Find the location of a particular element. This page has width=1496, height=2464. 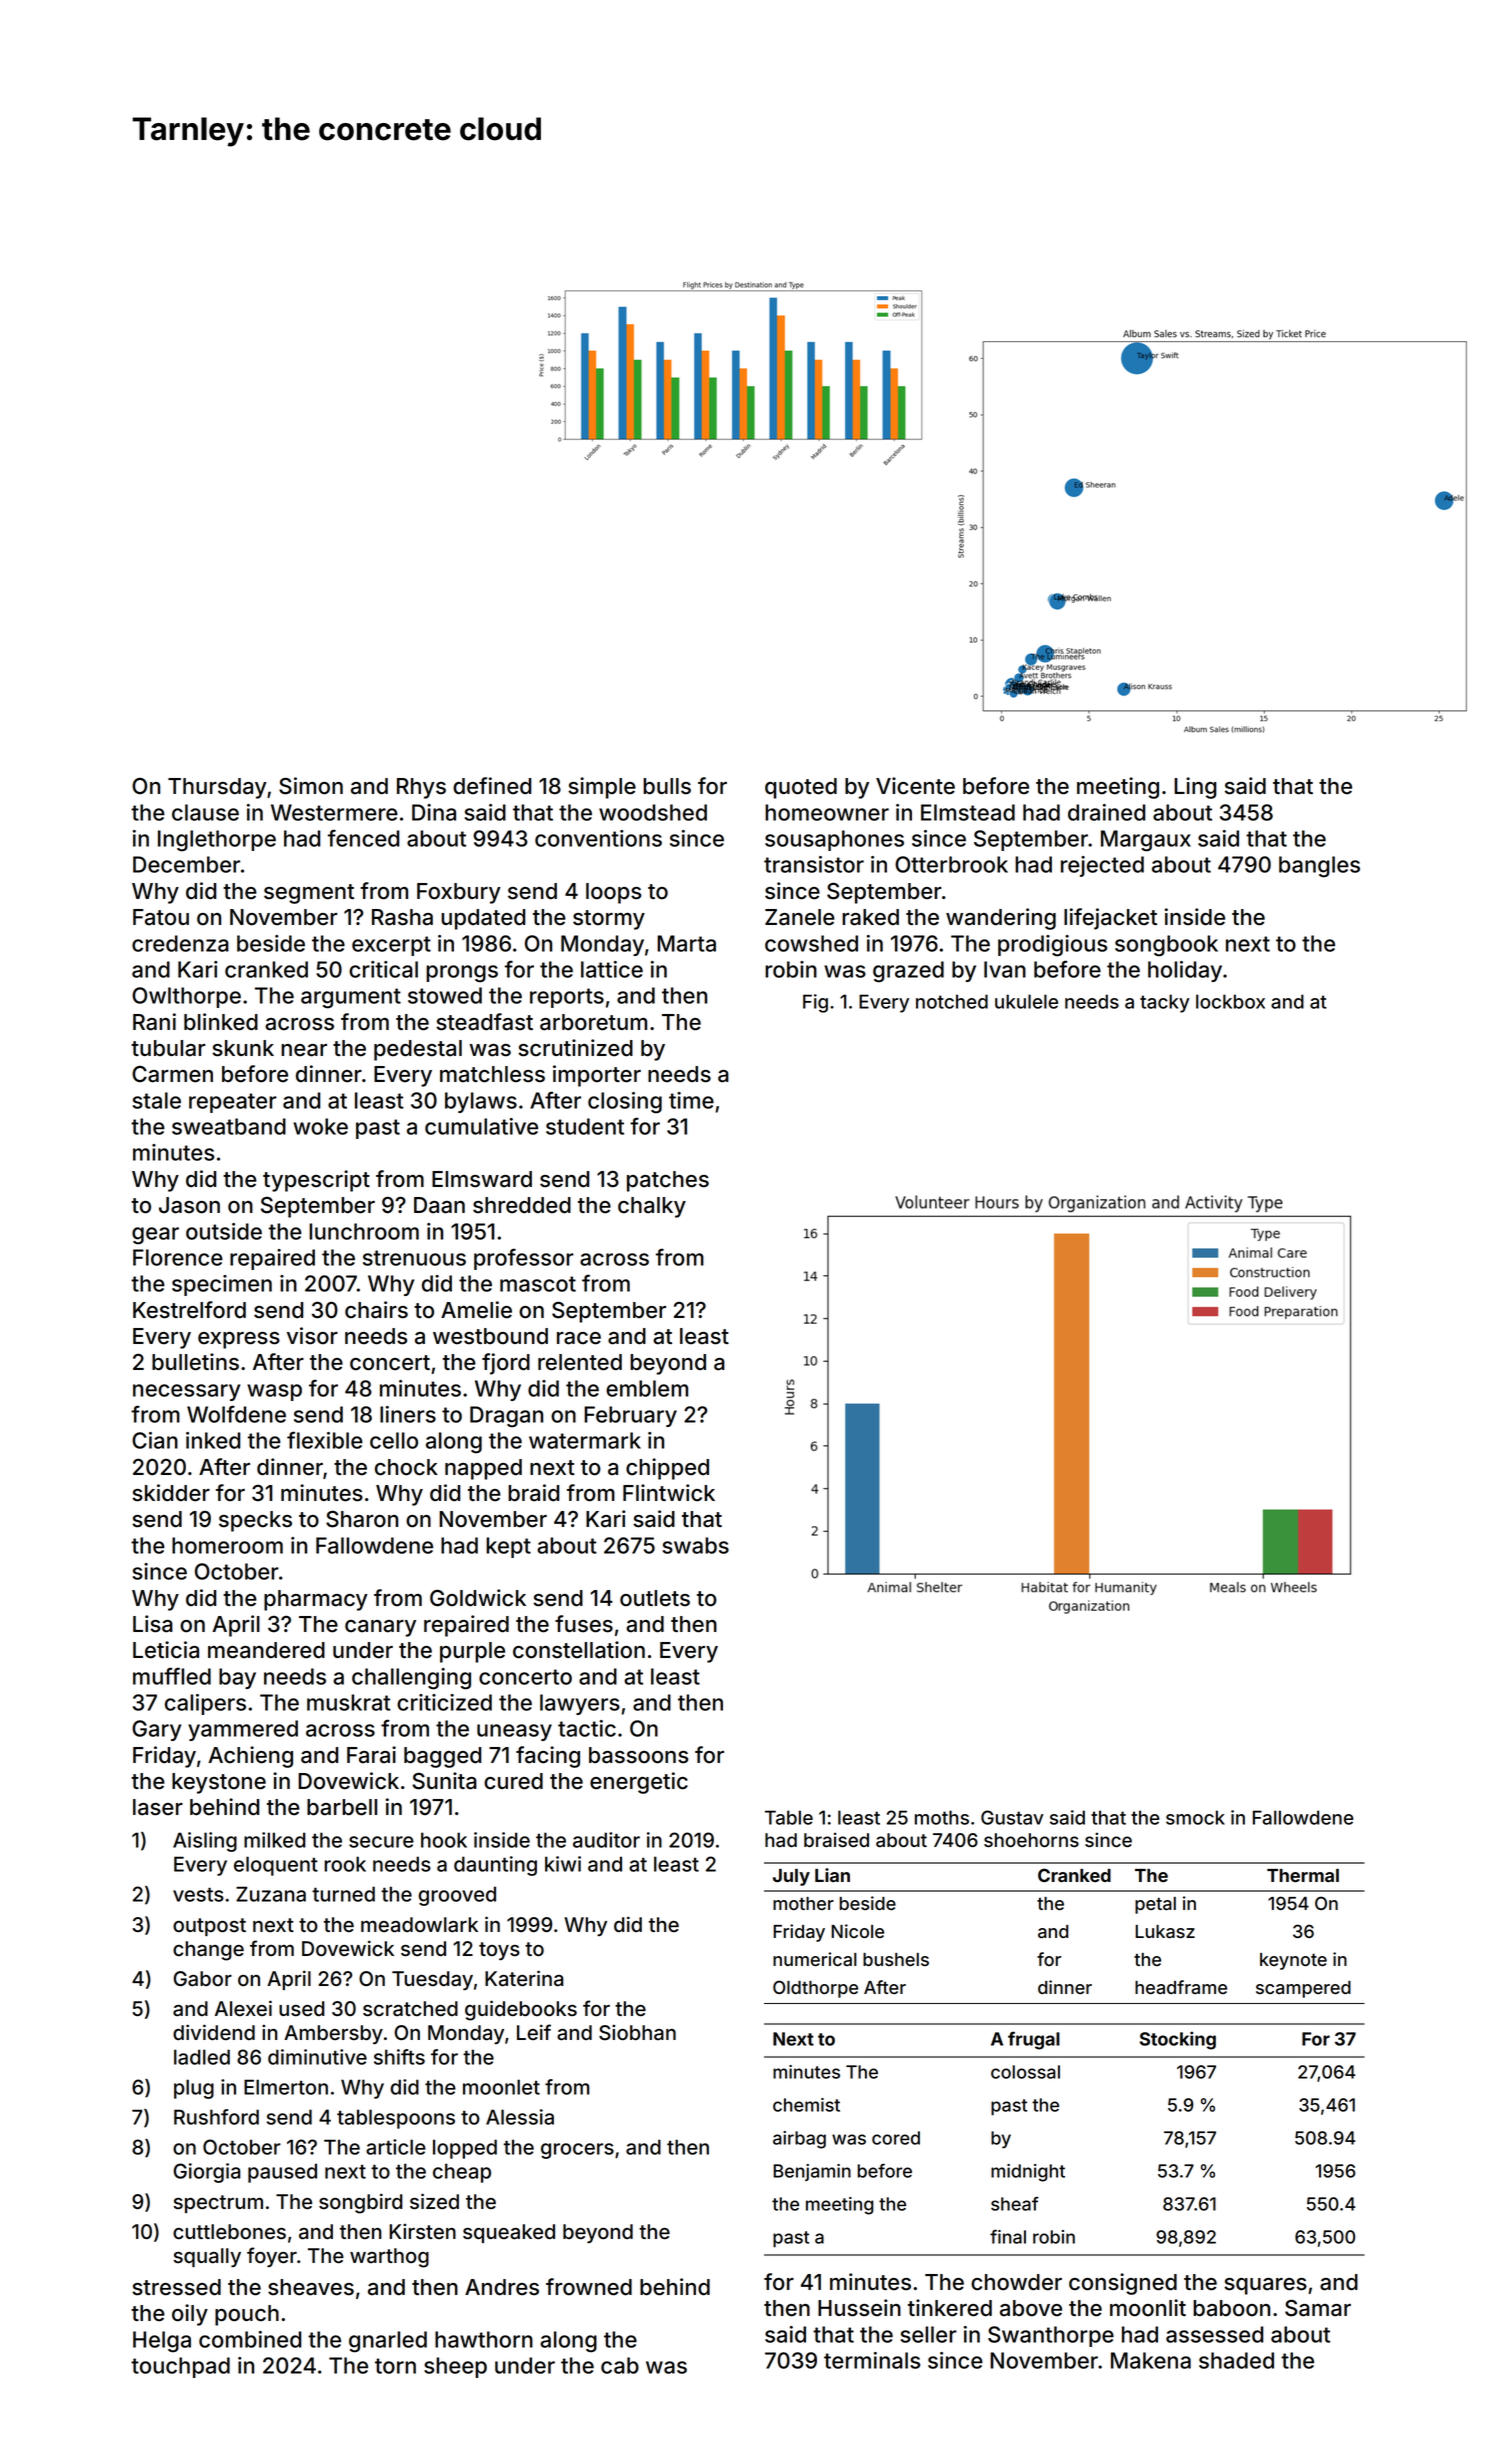

terminals is located at coordinates (872, 2360).
